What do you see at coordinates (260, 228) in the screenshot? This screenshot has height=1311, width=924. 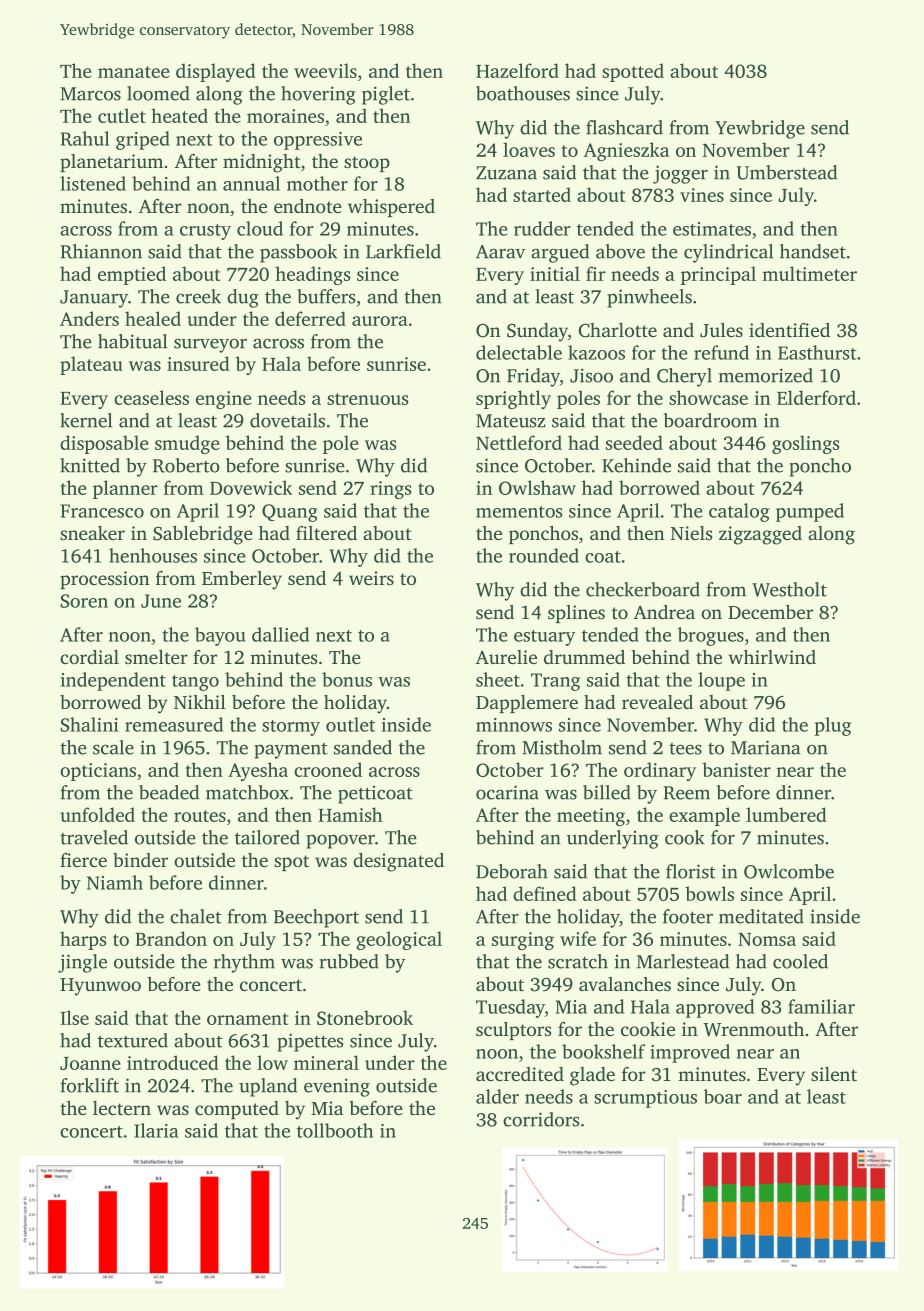 I see `cloud` at bounding box center [260, 228].
